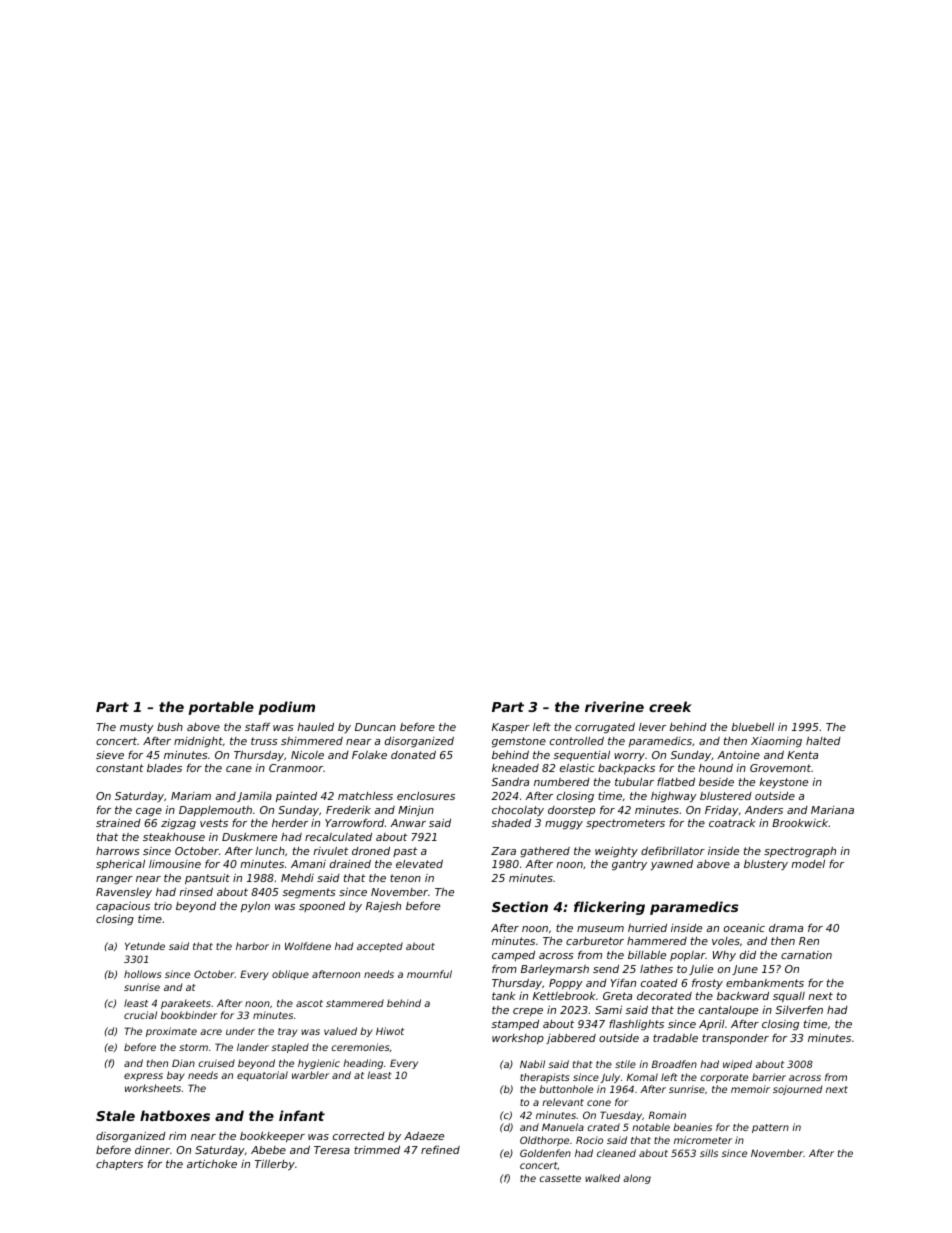  I want to click on Barleymarsh, so click(555, 969).
